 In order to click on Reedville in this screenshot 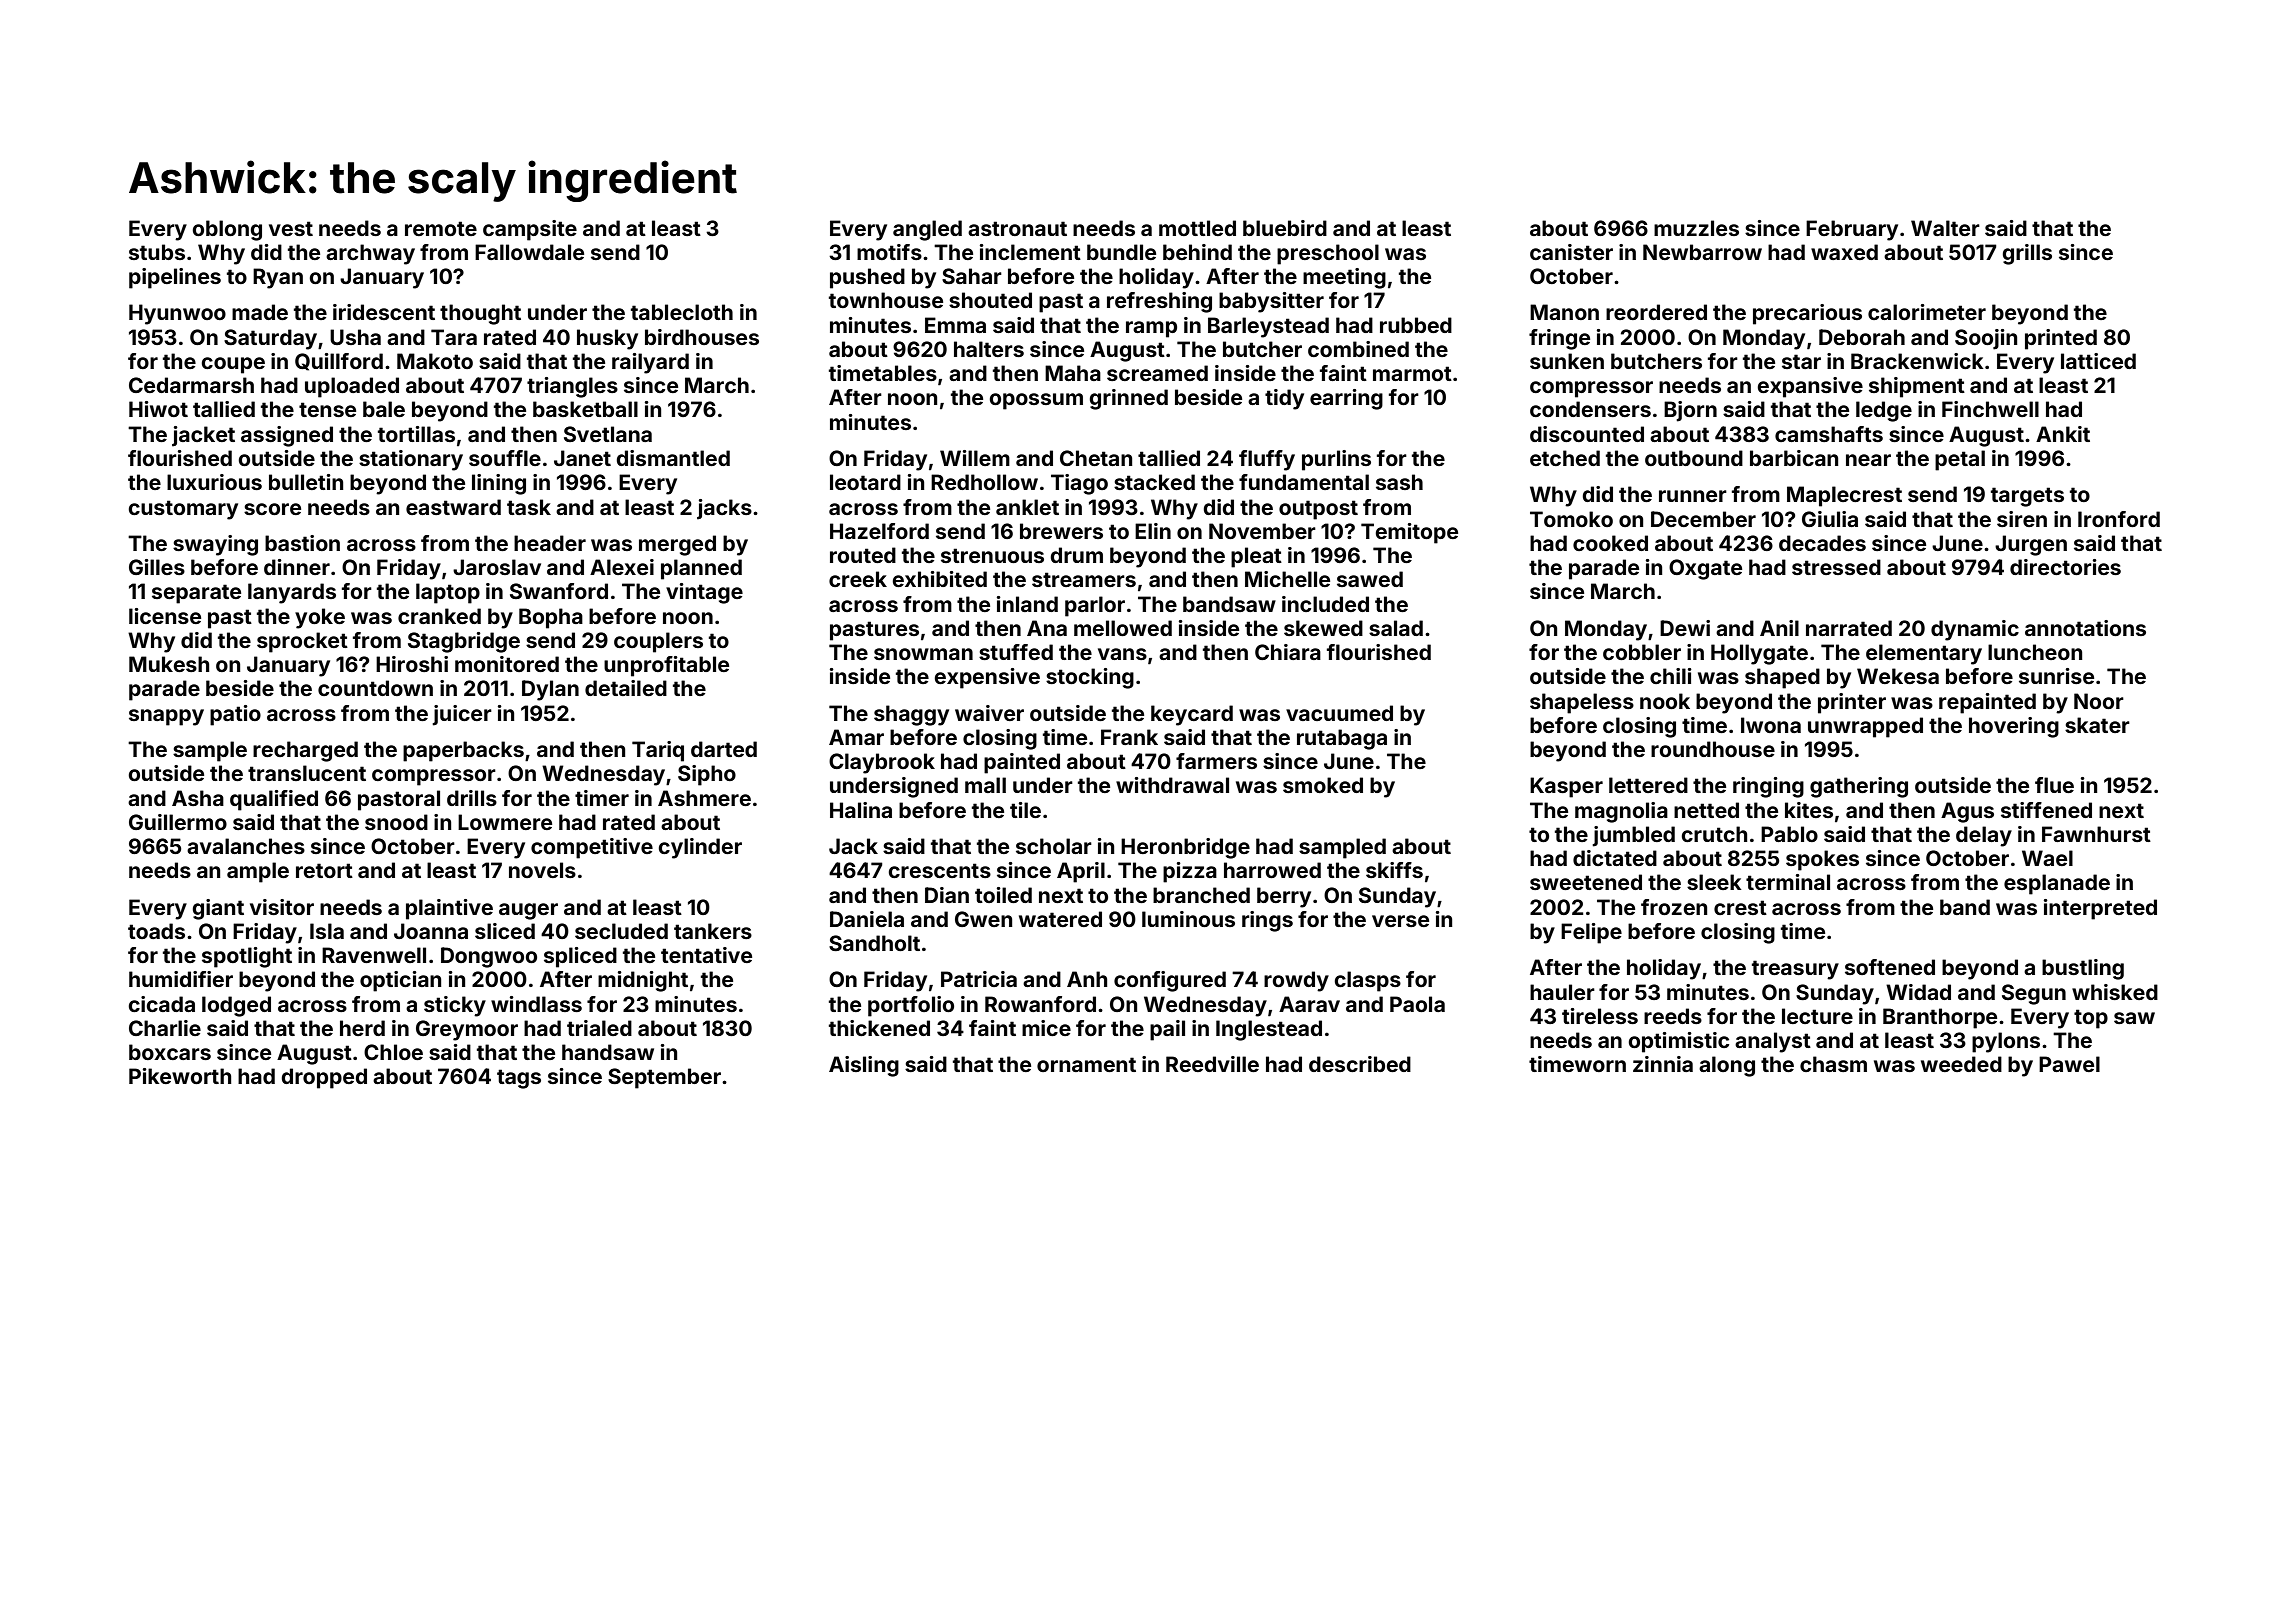, I will do `click(1212, 1064)`.
